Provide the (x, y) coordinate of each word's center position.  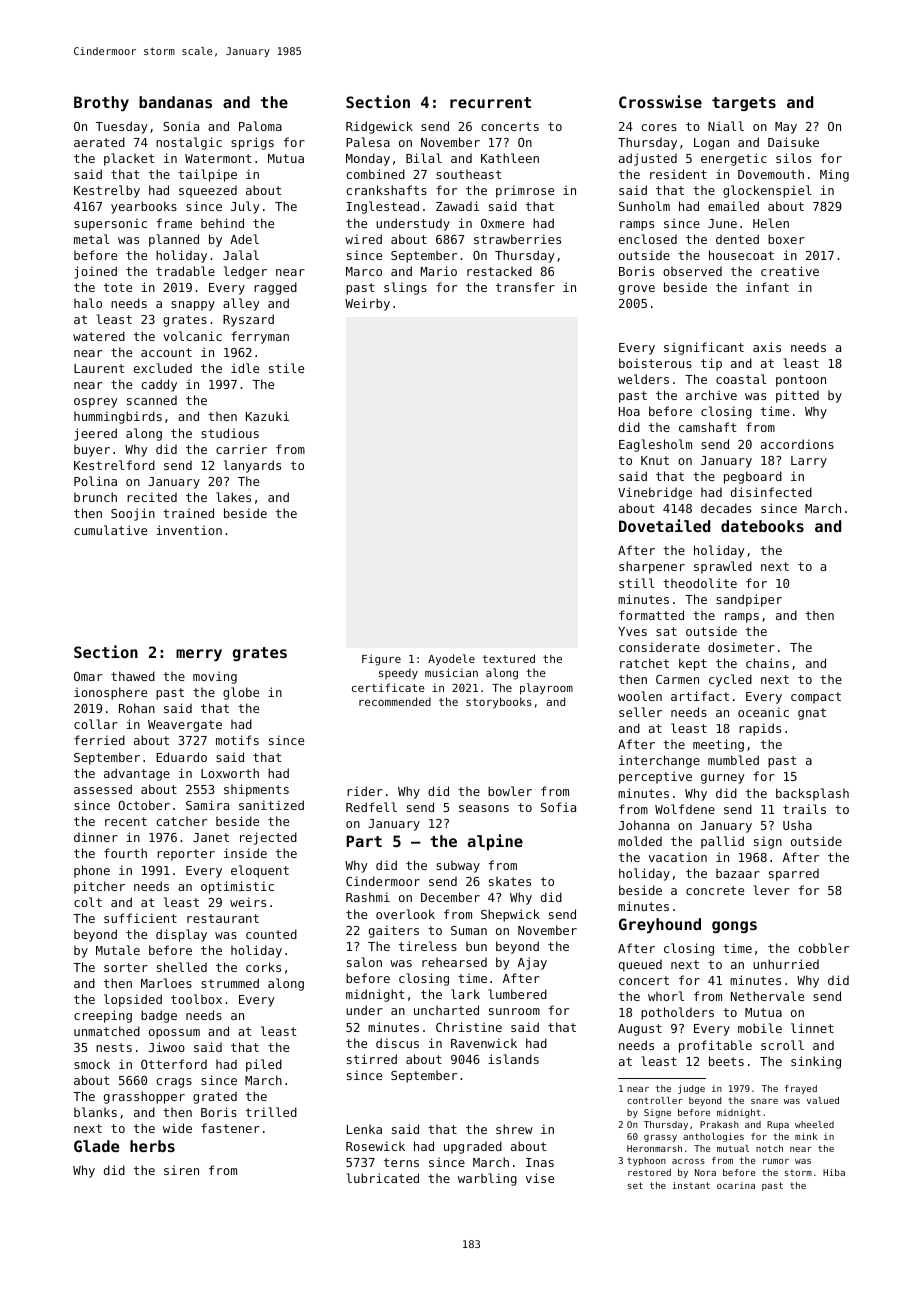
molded (640, 841)
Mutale (118, 950)
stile (286, 368)
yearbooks (144, 207)
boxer (786, 239)
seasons (484, 808)
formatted (651, 615)
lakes (233, 497)
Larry (809, 462)
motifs (237, 740)
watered (99, 336)
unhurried (786, 964)
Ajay (532, 963)
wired (363, 239)
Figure (381, 660)
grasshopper (144, 1097)
